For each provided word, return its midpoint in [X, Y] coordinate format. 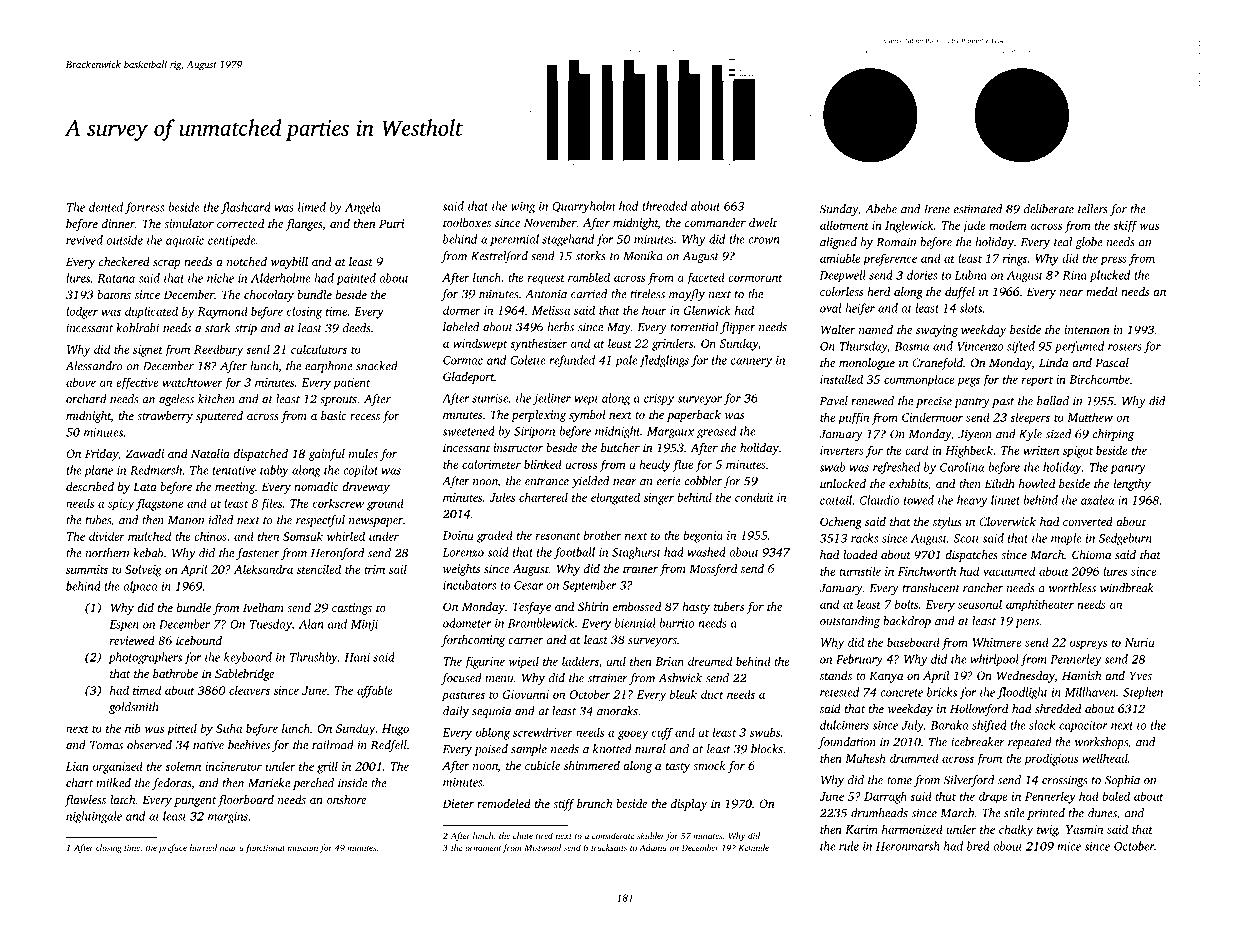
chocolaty [269, 296]
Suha [229, 728]
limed [312, 207]
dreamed [710, 661]
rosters [1125, 347]
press [1113, 261]
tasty [678, 768]
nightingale [94, 817]
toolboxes [467, 222]
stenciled [319, 569]
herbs [560, 327]
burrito [677, 623]
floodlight [1022, 693]
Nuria [1140, 642]
